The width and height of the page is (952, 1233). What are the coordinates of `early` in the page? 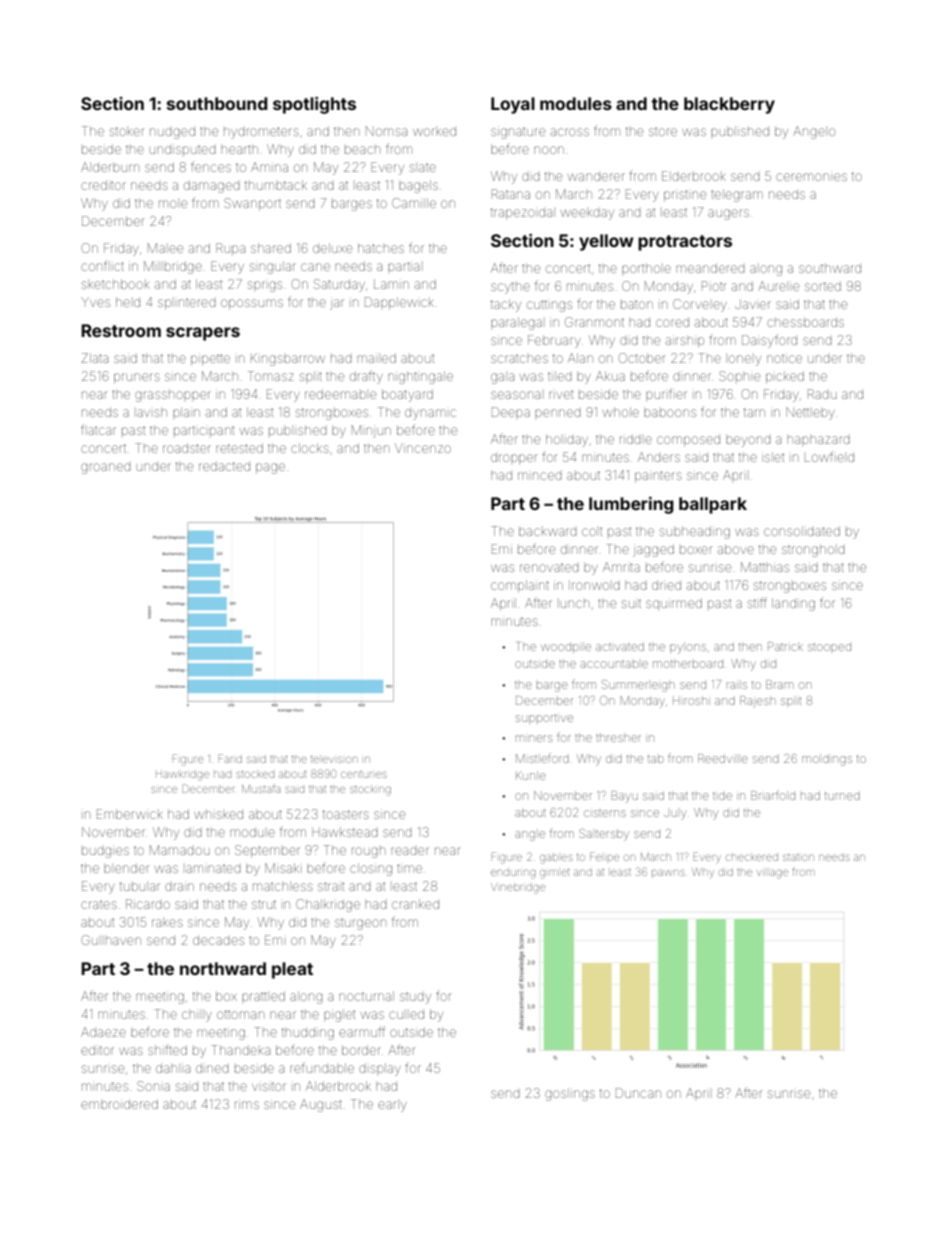 It's located at (392, 1106).
